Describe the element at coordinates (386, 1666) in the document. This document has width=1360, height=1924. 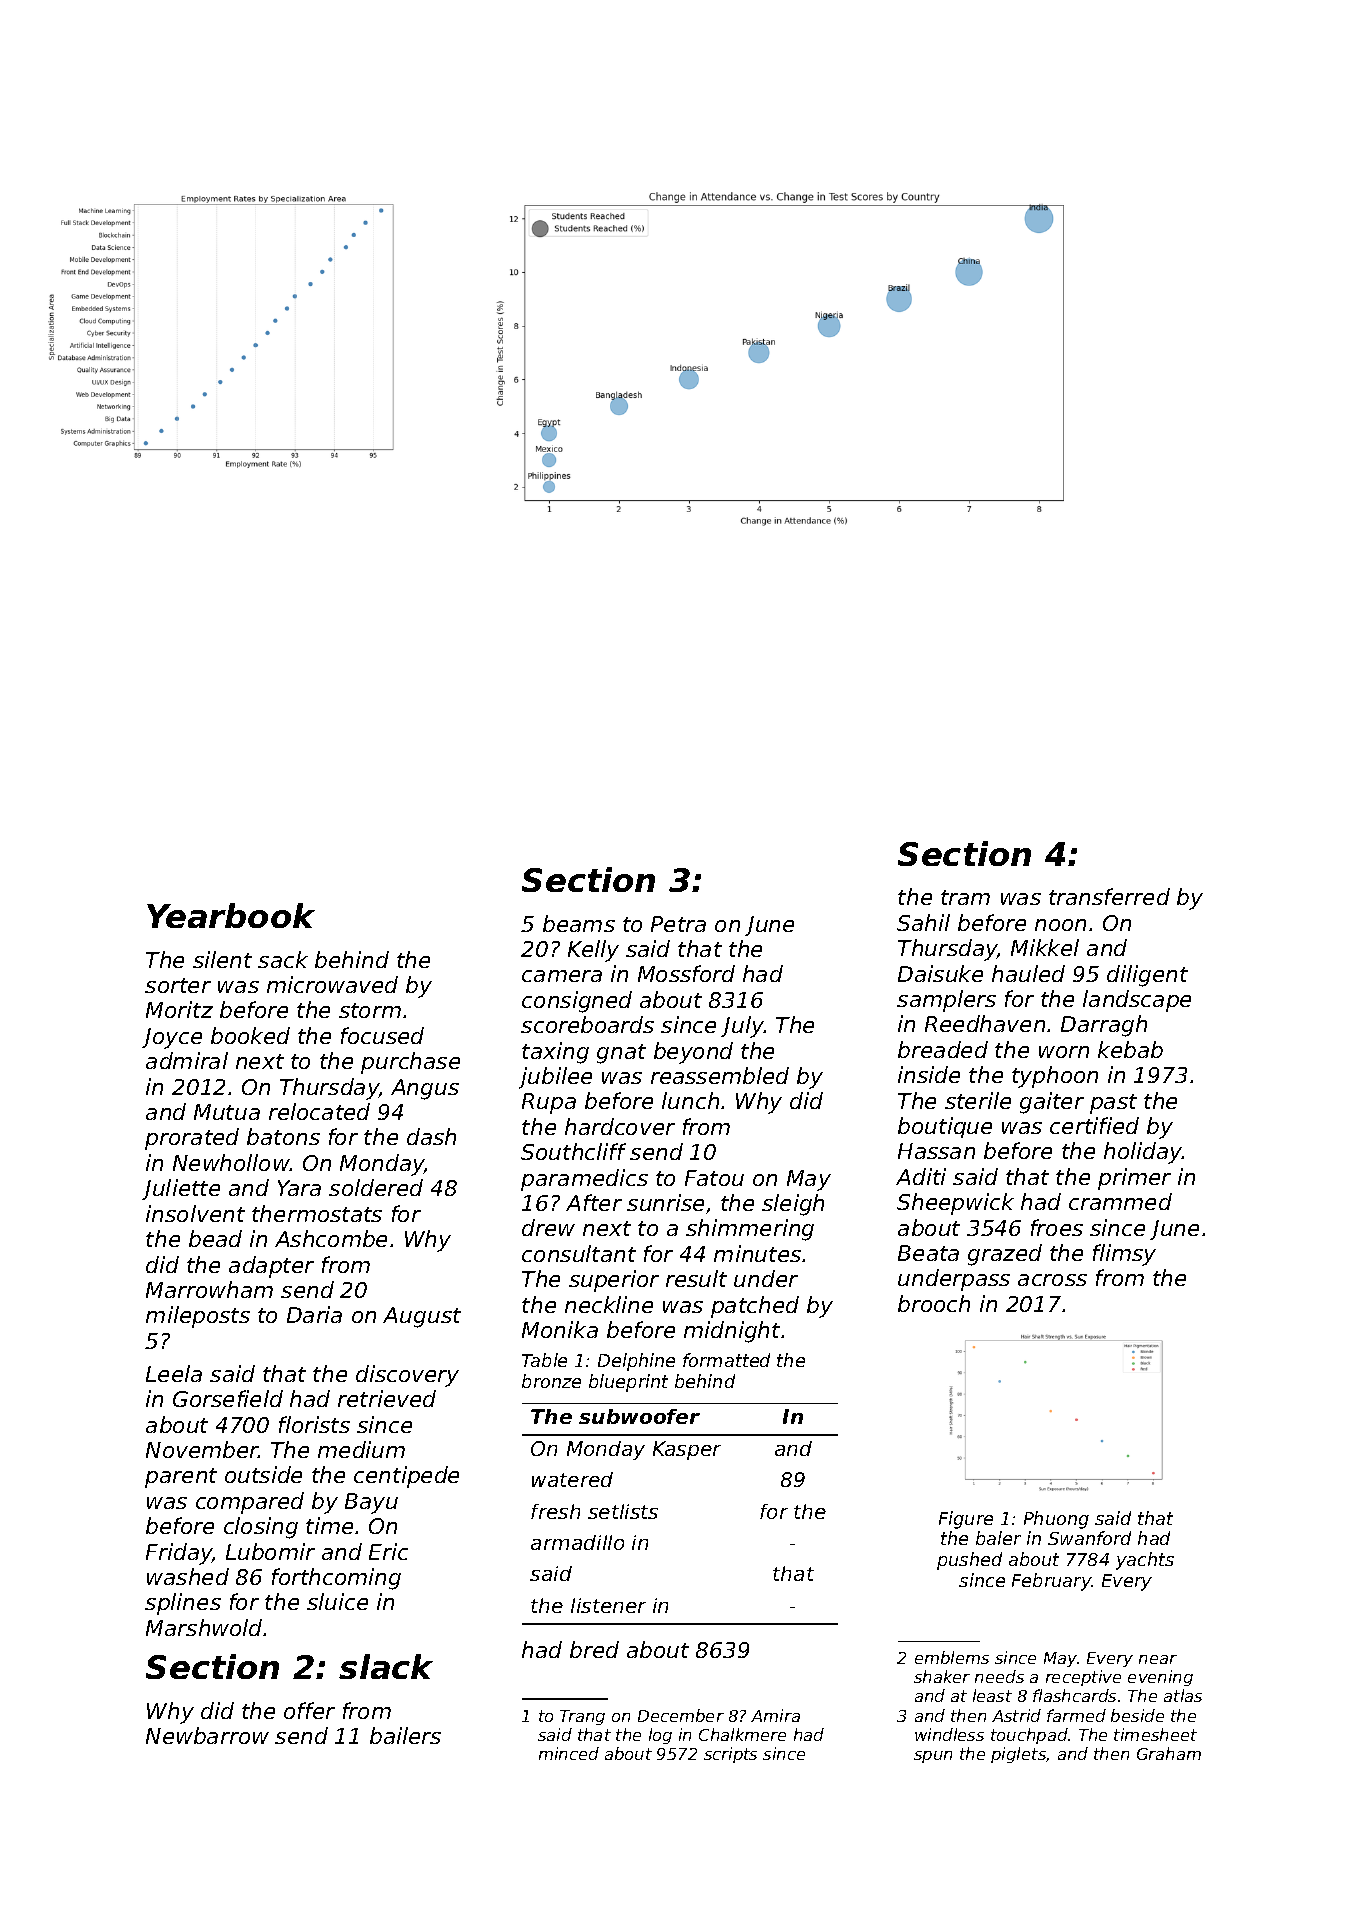
I see `slack` at that location.
